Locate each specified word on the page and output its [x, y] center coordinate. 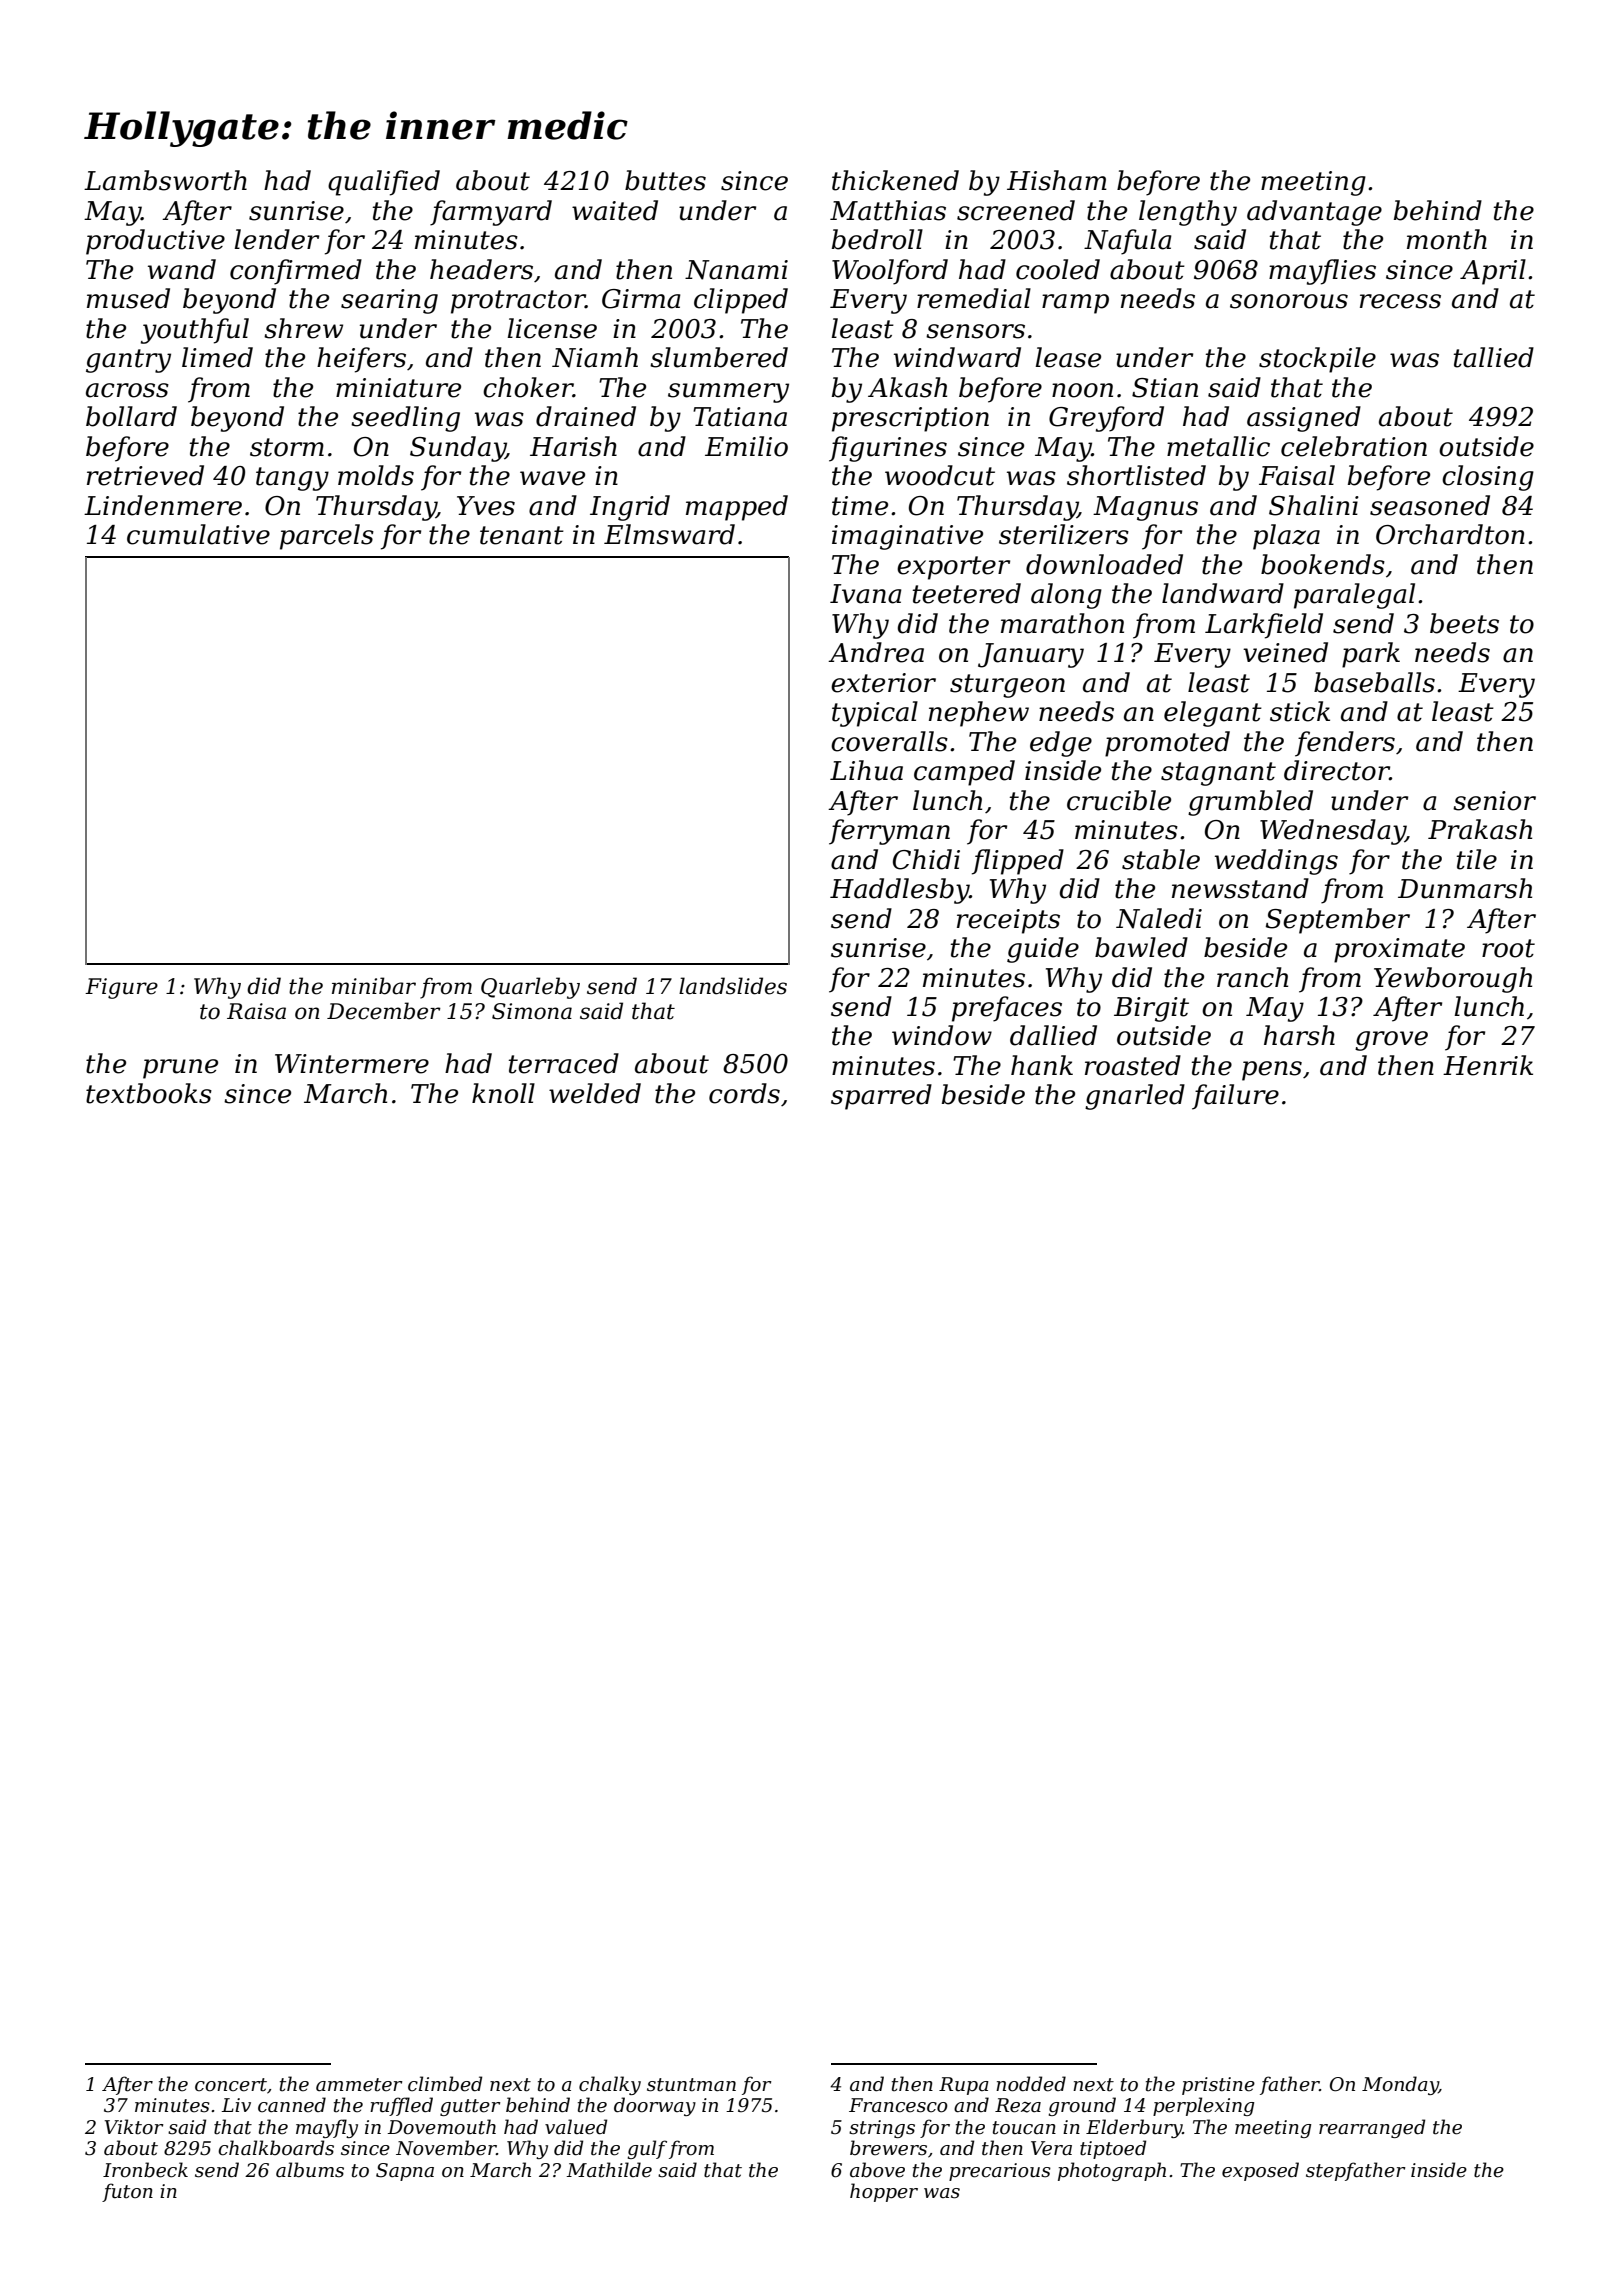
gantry [128, 361]
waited [615, 210]
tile [1477, 859]
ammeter [359, 2085]
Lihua [866, 770]
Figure [121, 988]
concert [231, 2085]
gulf [647, 2149]
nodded [1031, 2084]
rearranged [1372, 2128]
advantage [1314, 213]
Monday [1400, 2085]
